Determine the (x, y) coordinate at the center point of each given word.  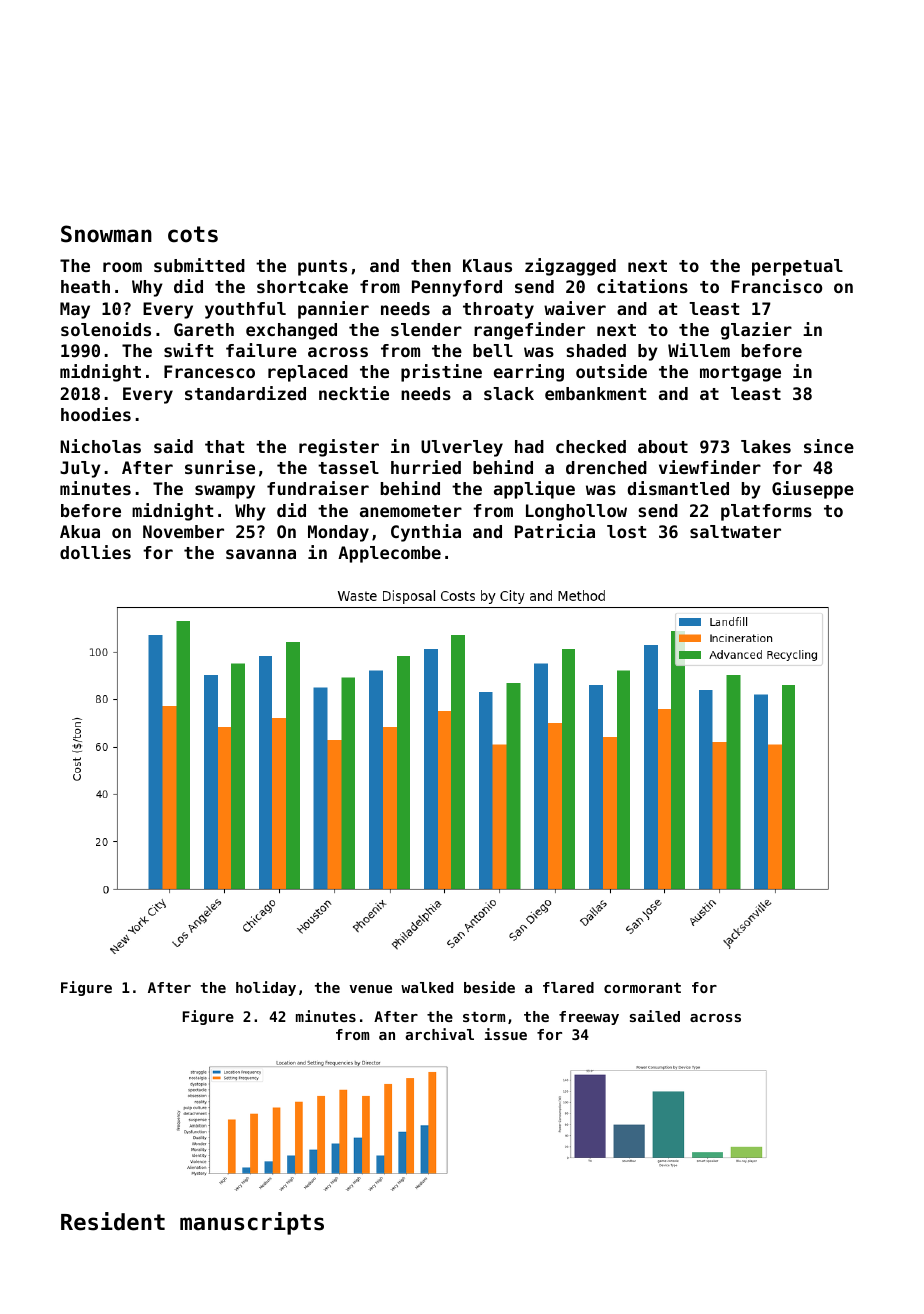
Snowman (106, 234)
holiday (266, 988)
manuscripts (252, 1223)
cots (193, 234)
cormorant (642, 988)
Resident (113, 1221)
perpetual (797, 267)
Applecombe (389, 554)
